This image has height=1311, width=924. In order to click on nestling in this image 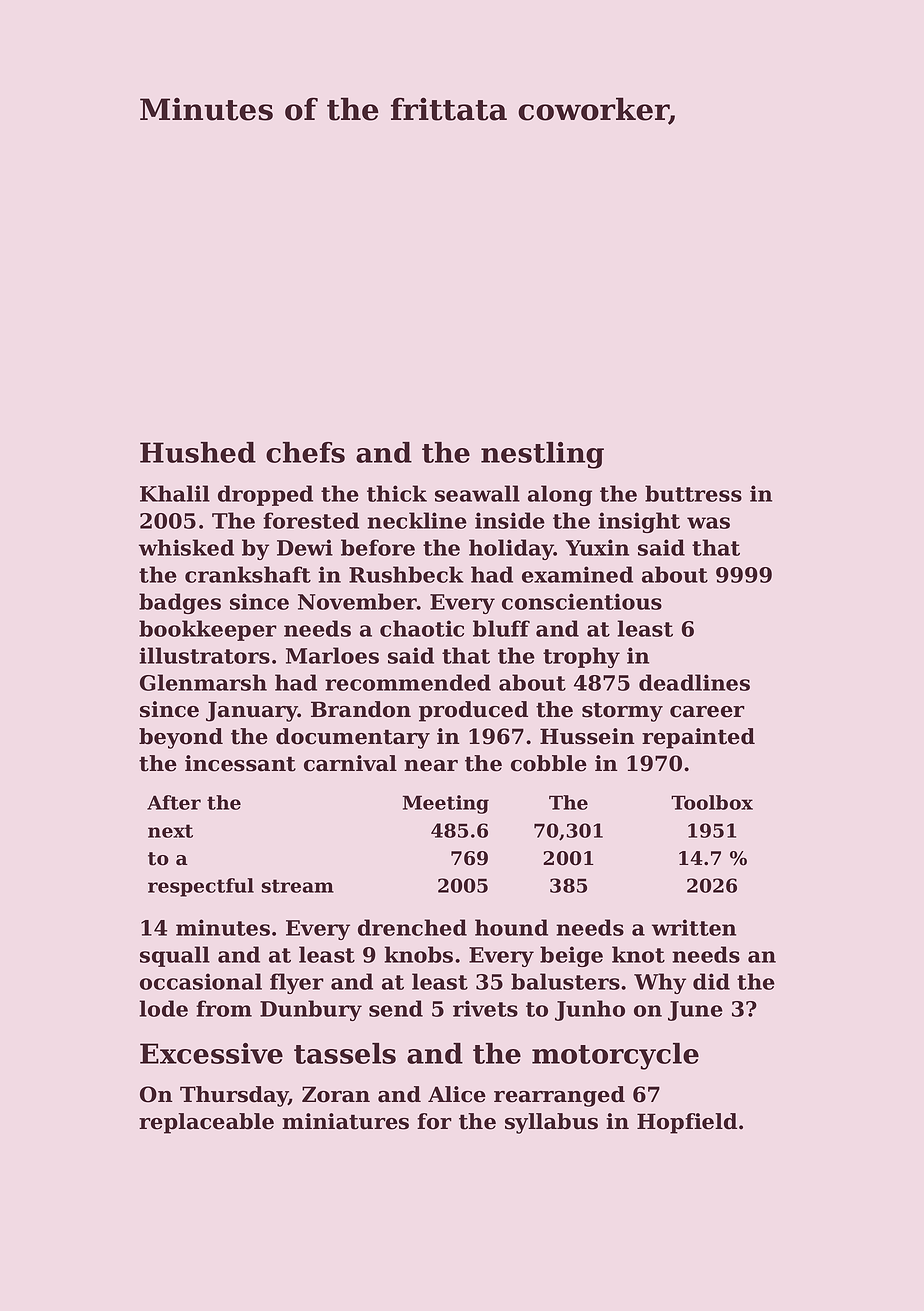, I will do `click(542, 455)`.
